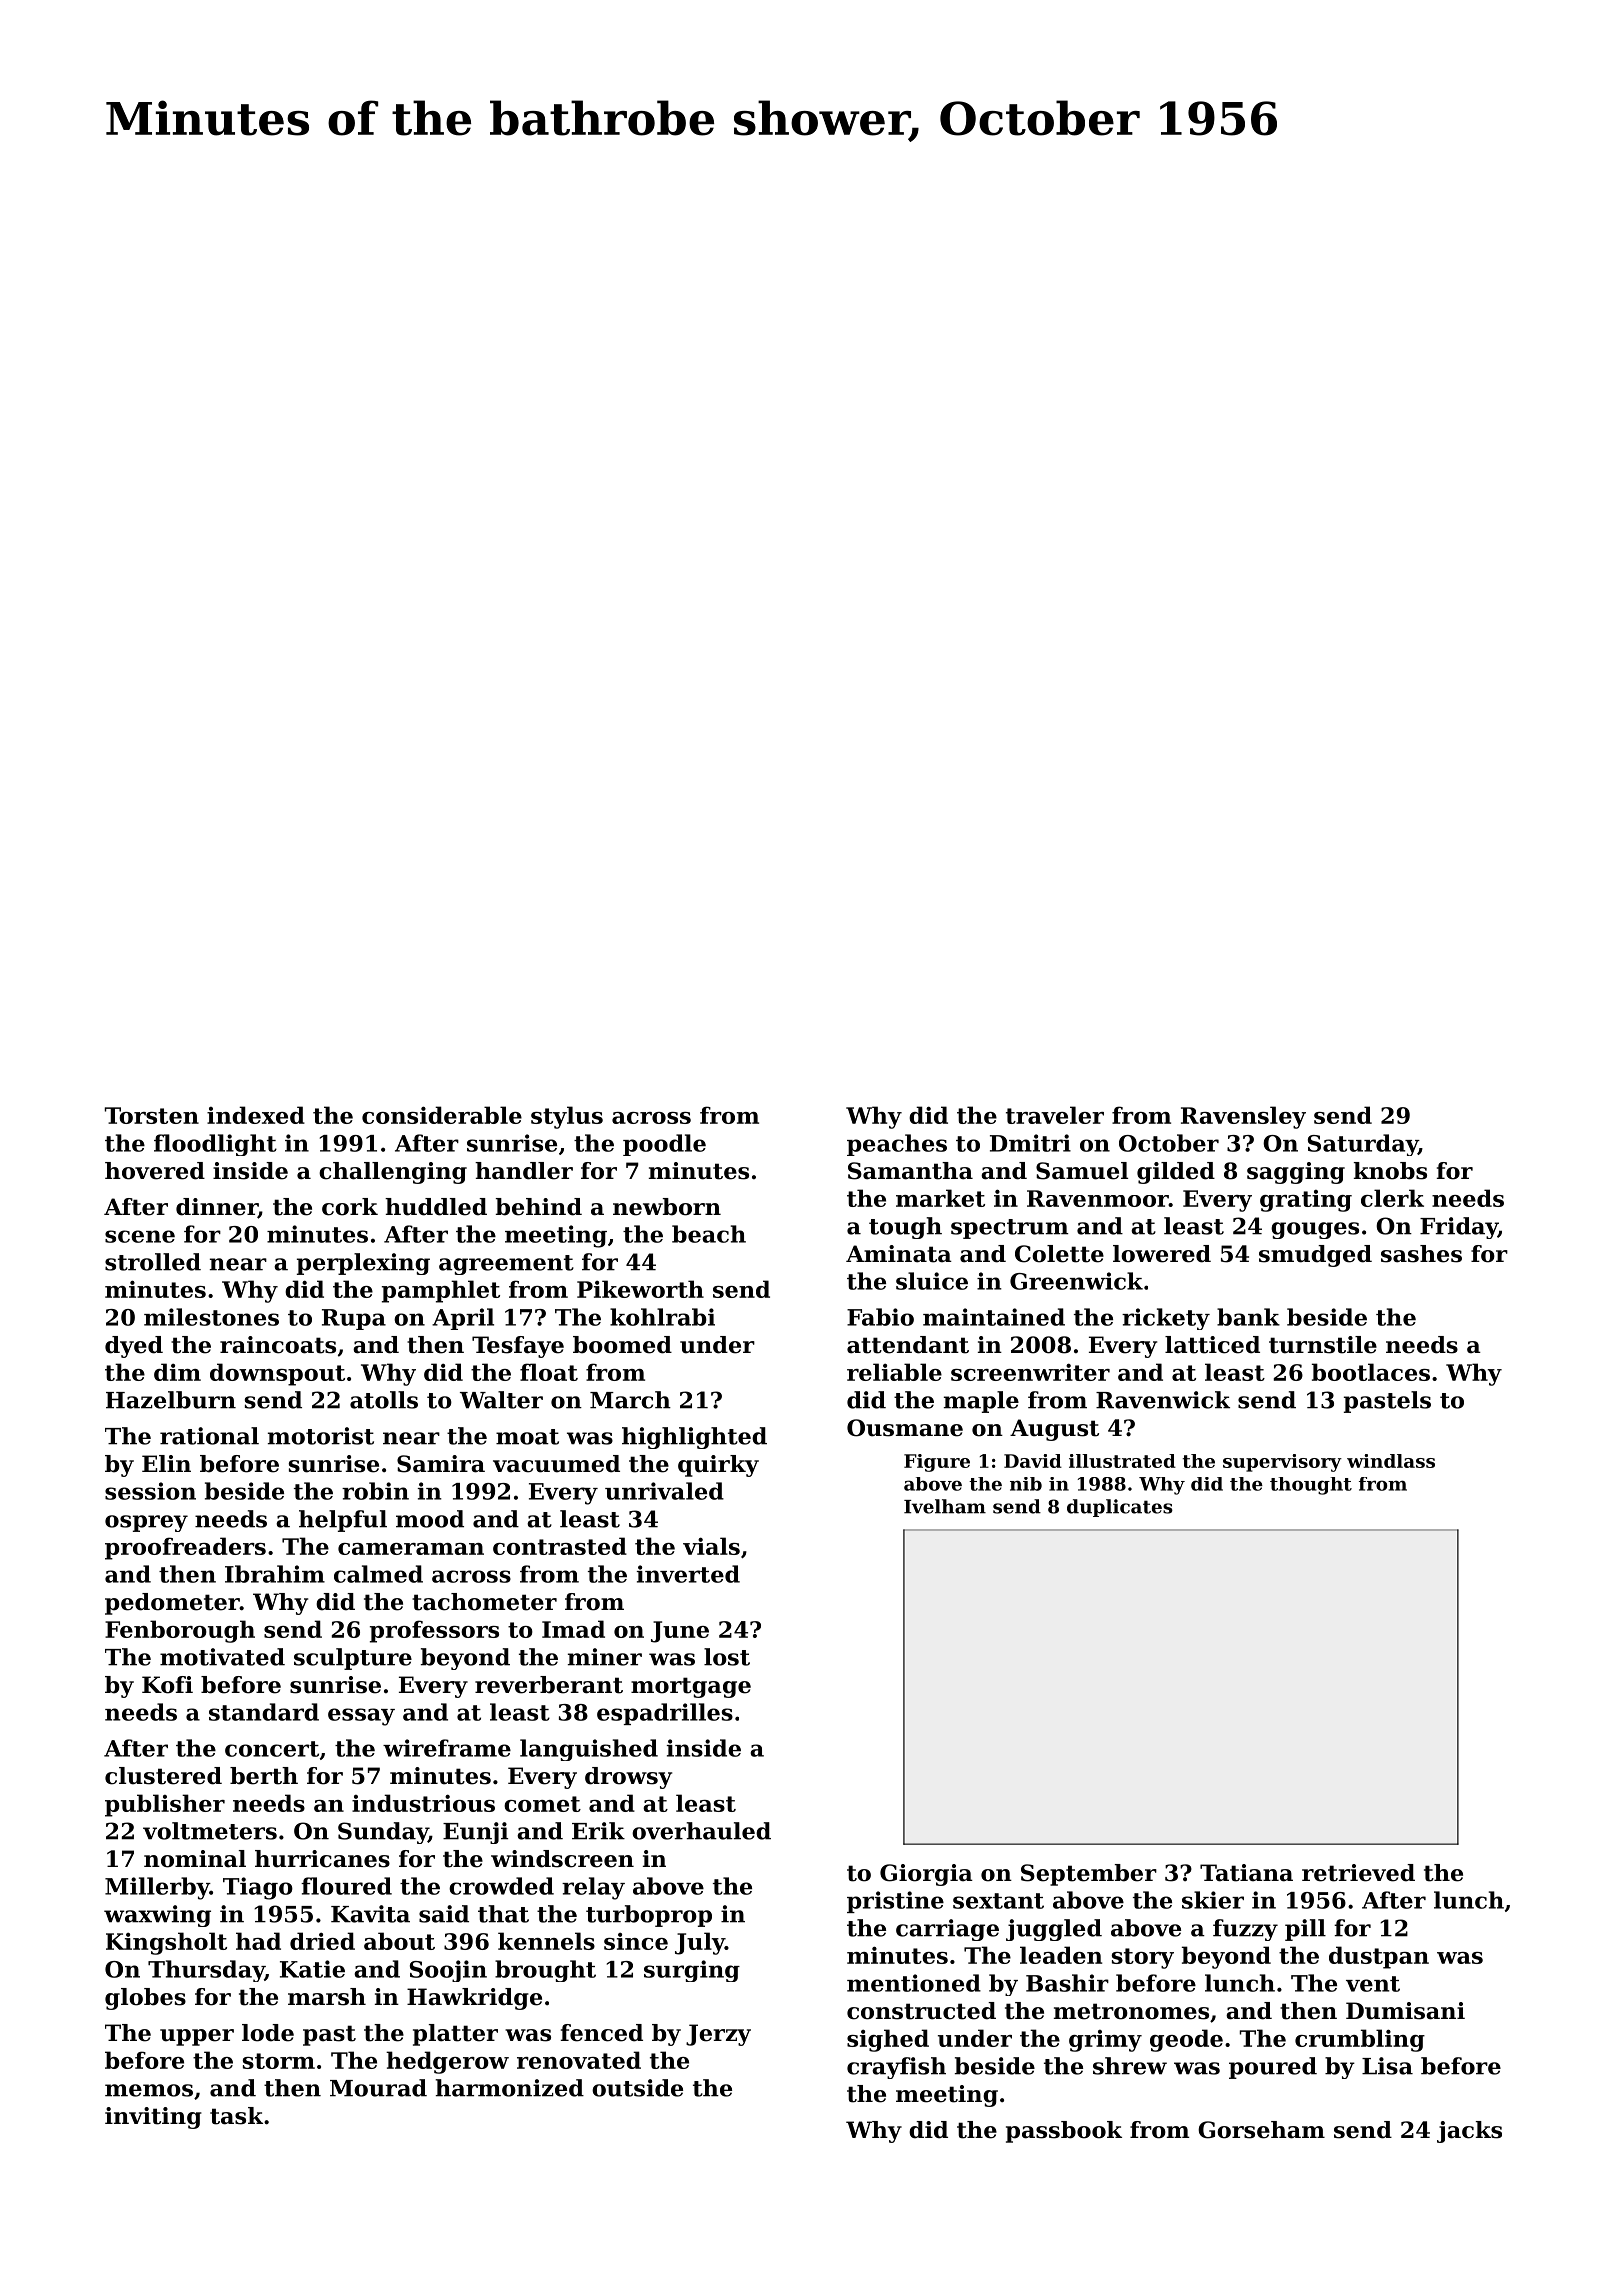  What do you see at coordinates (1055, 1115) in the page?
I see `traveler` at bounding box center [1055, 1115].
